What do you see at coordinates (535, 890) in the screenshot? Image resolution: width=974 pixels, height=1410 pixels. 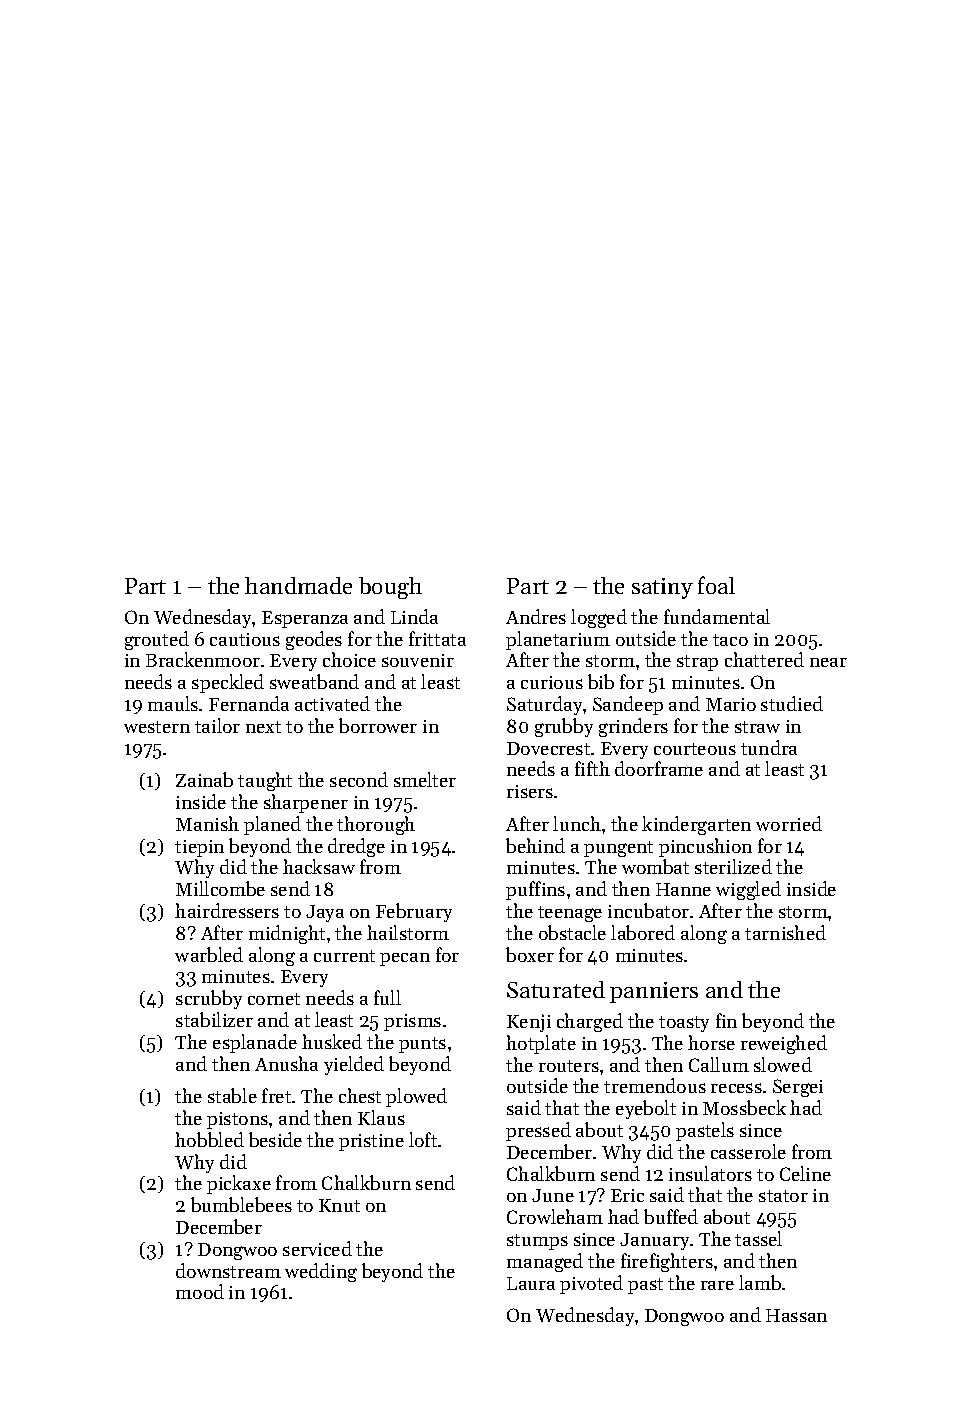 I see `puffins` at bounding box center [535, 890].
